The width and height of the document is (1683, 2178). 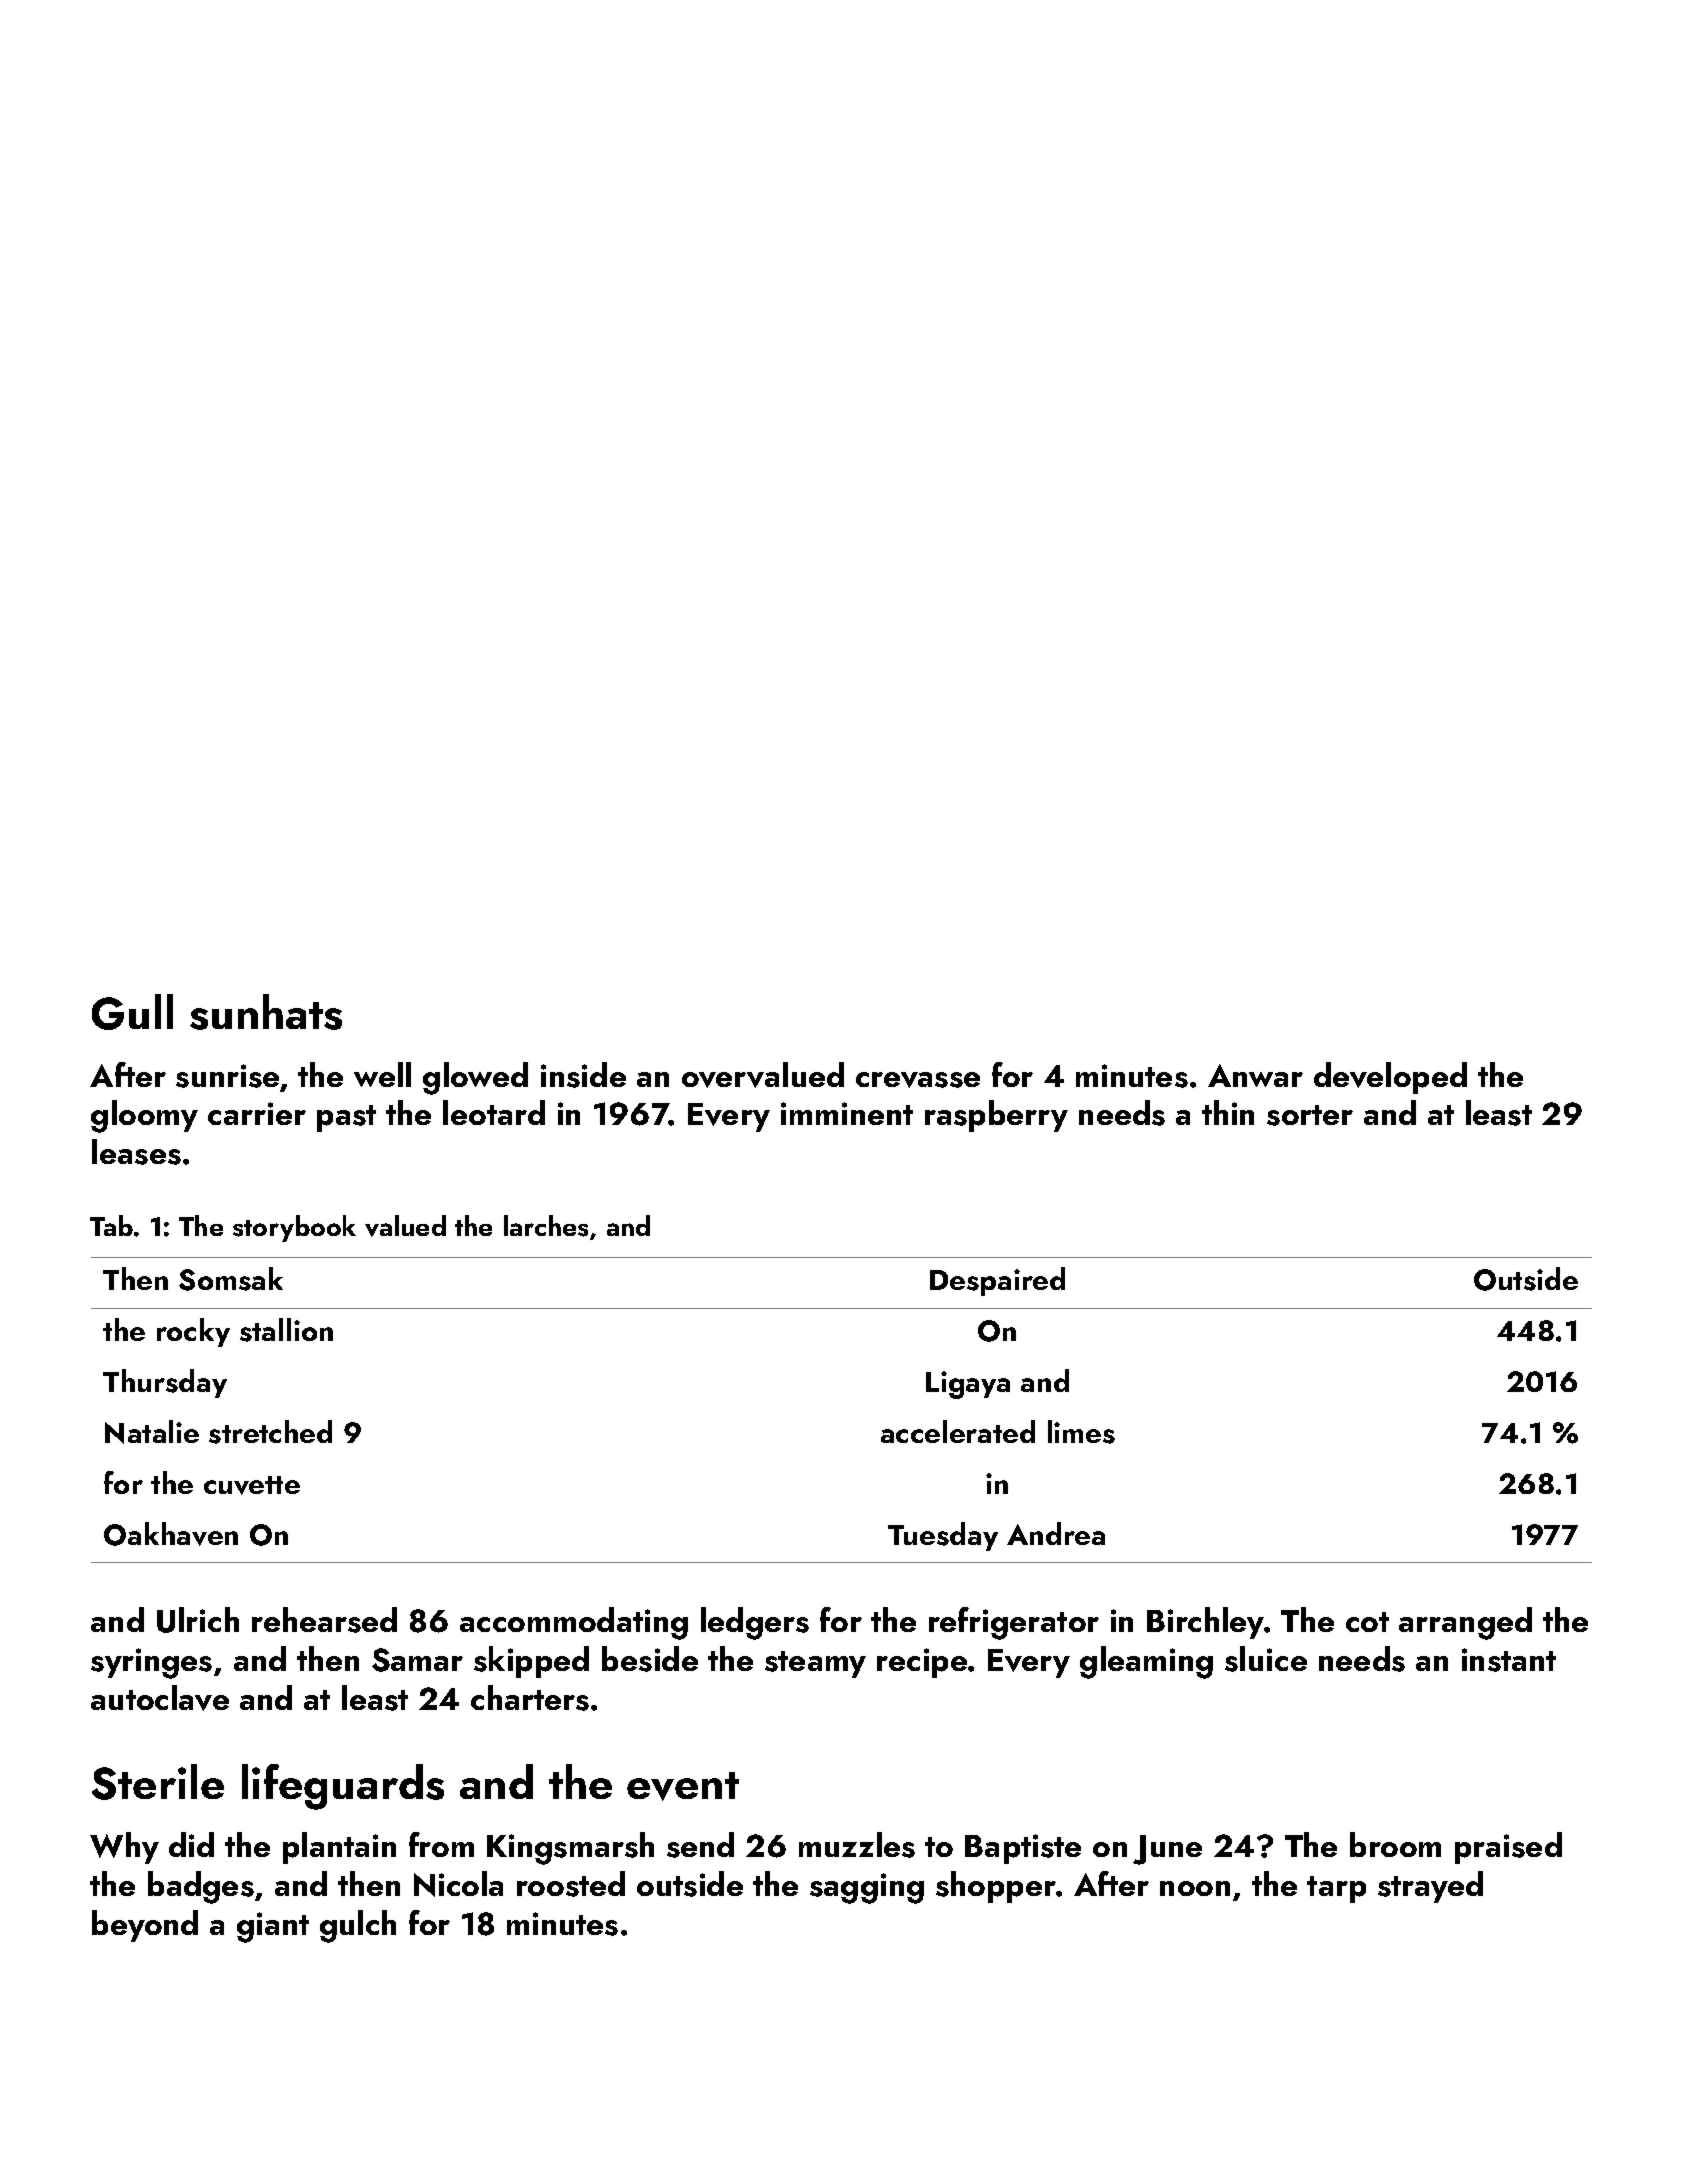 I want to click on giant, so click(x=273, y=1927).
